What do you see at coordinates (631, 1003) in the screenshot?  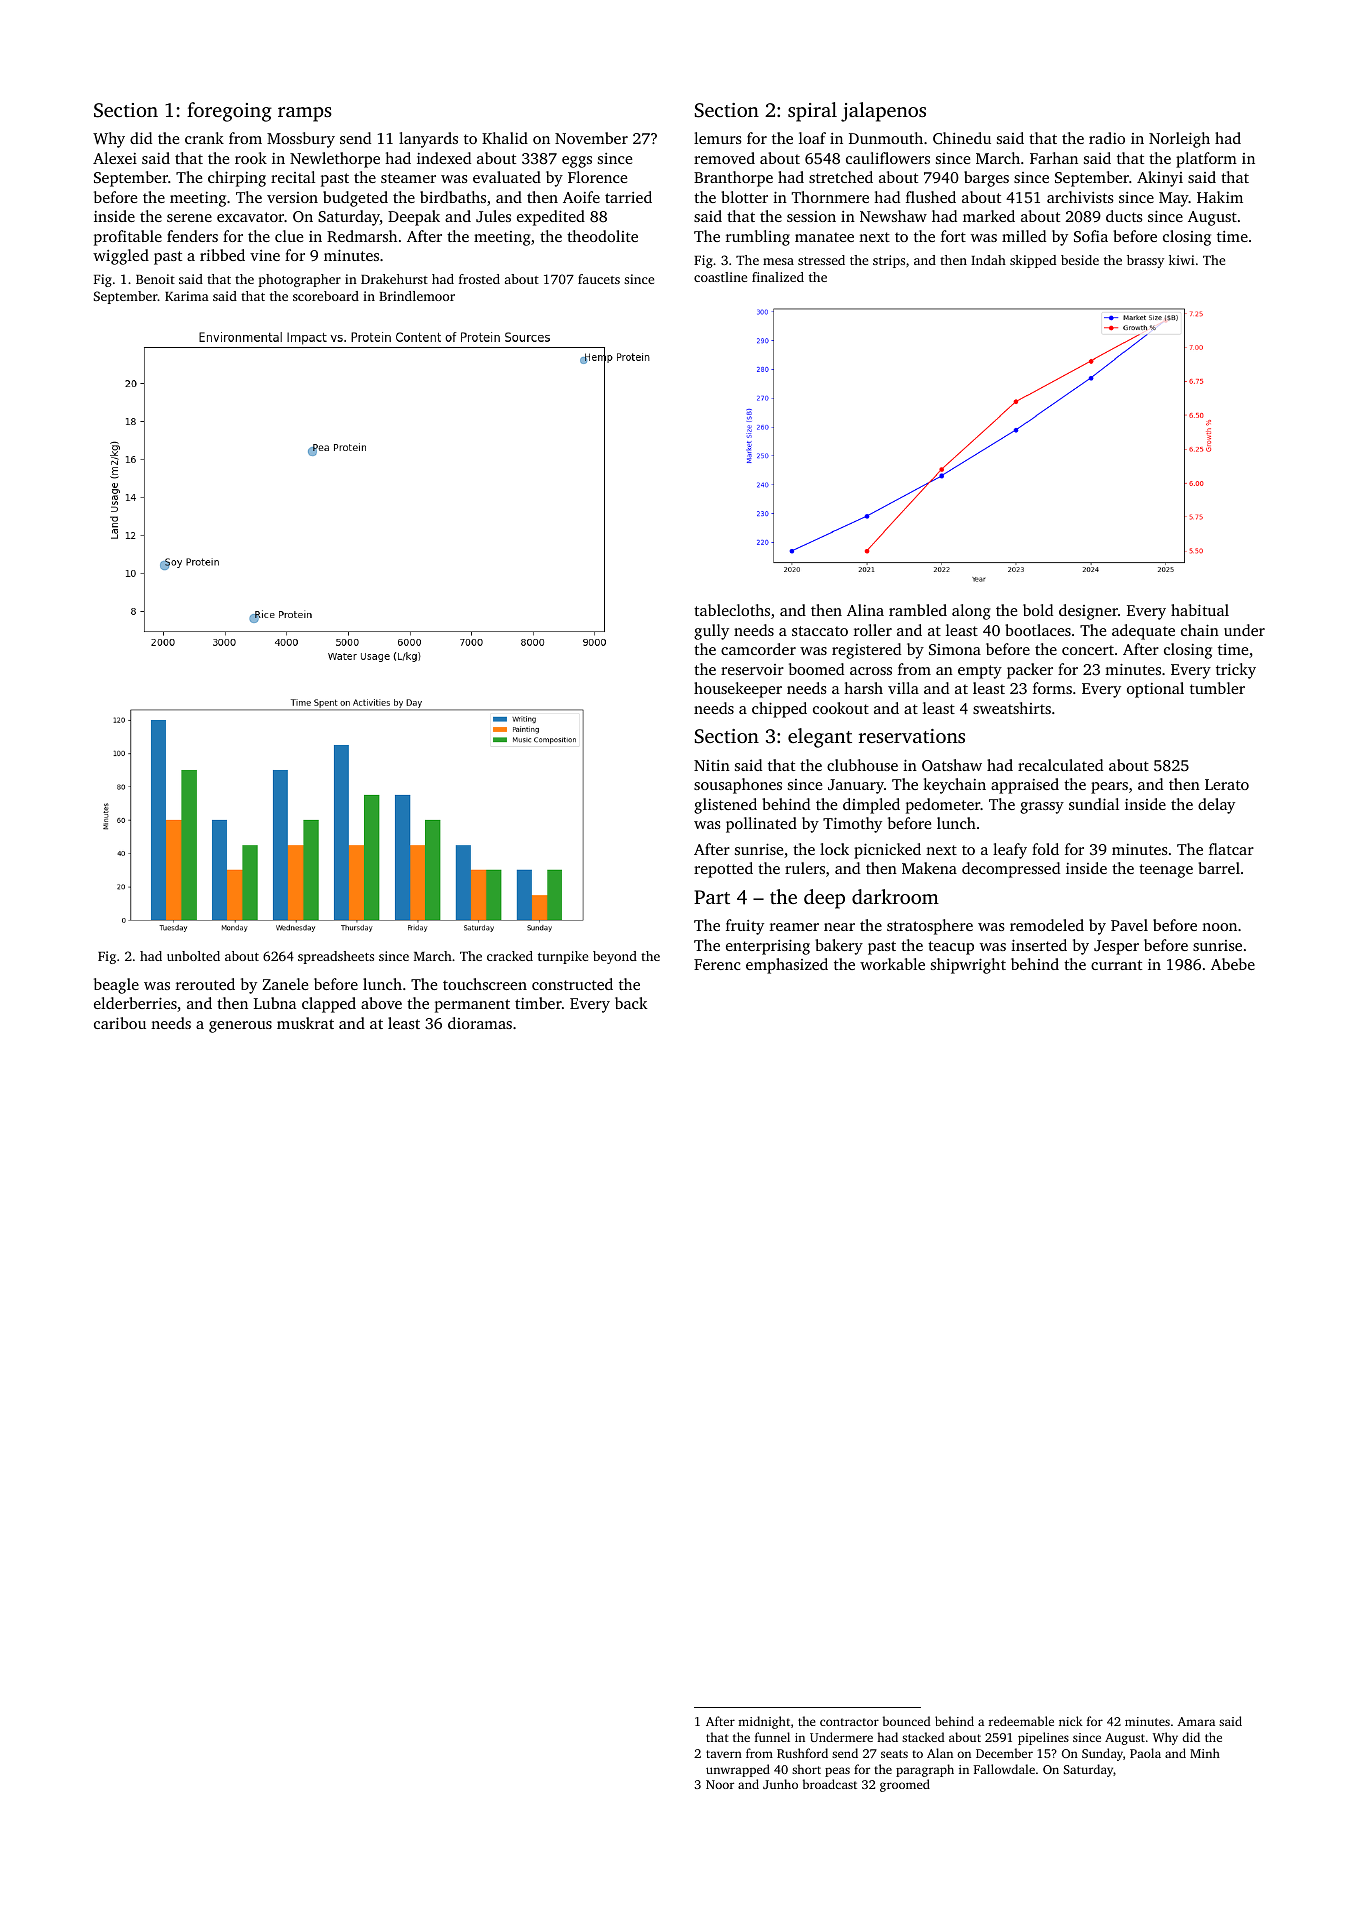 I see `back` at bounding box center [631, 1003].
